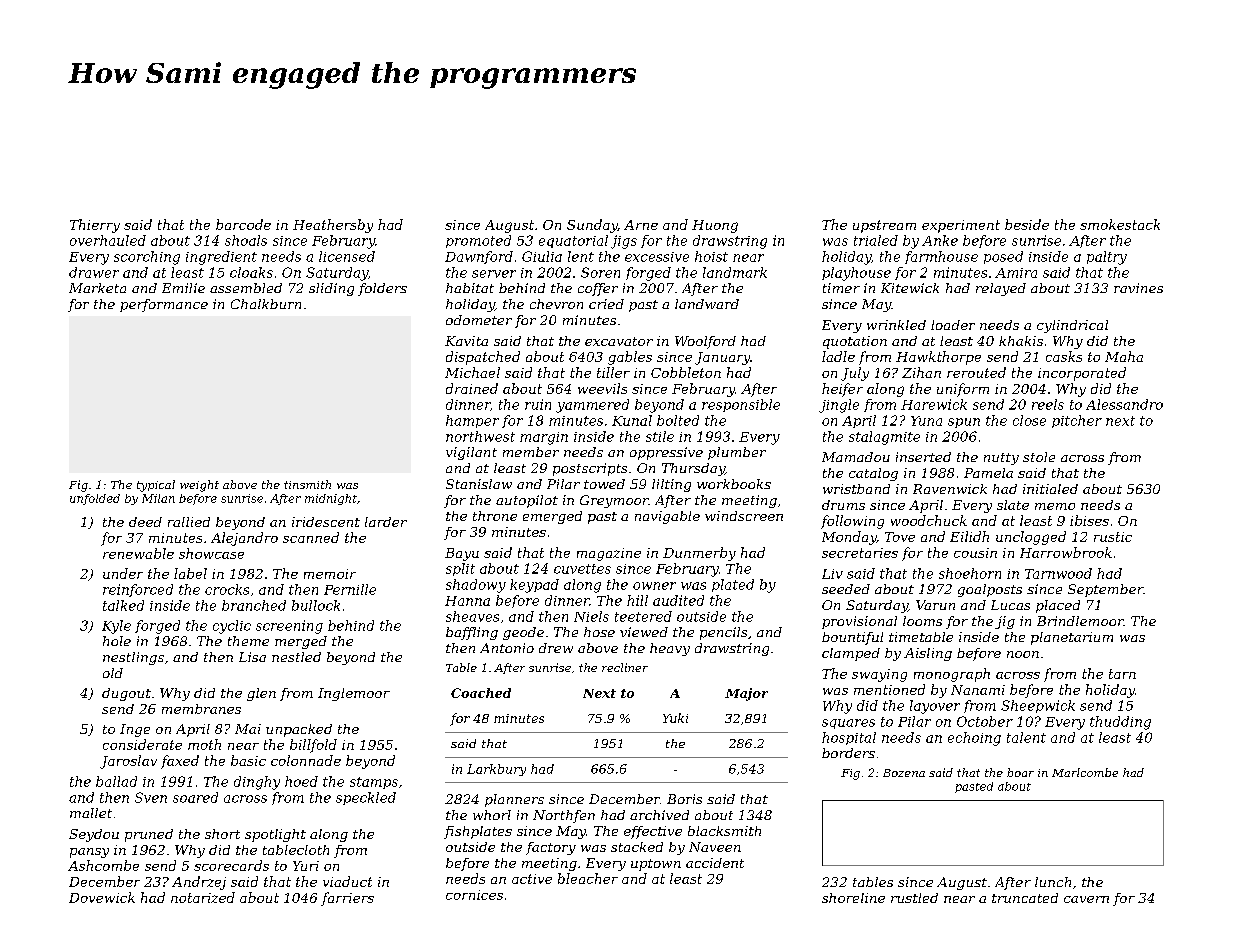  I want to click on Huong, so click(715, 226).
